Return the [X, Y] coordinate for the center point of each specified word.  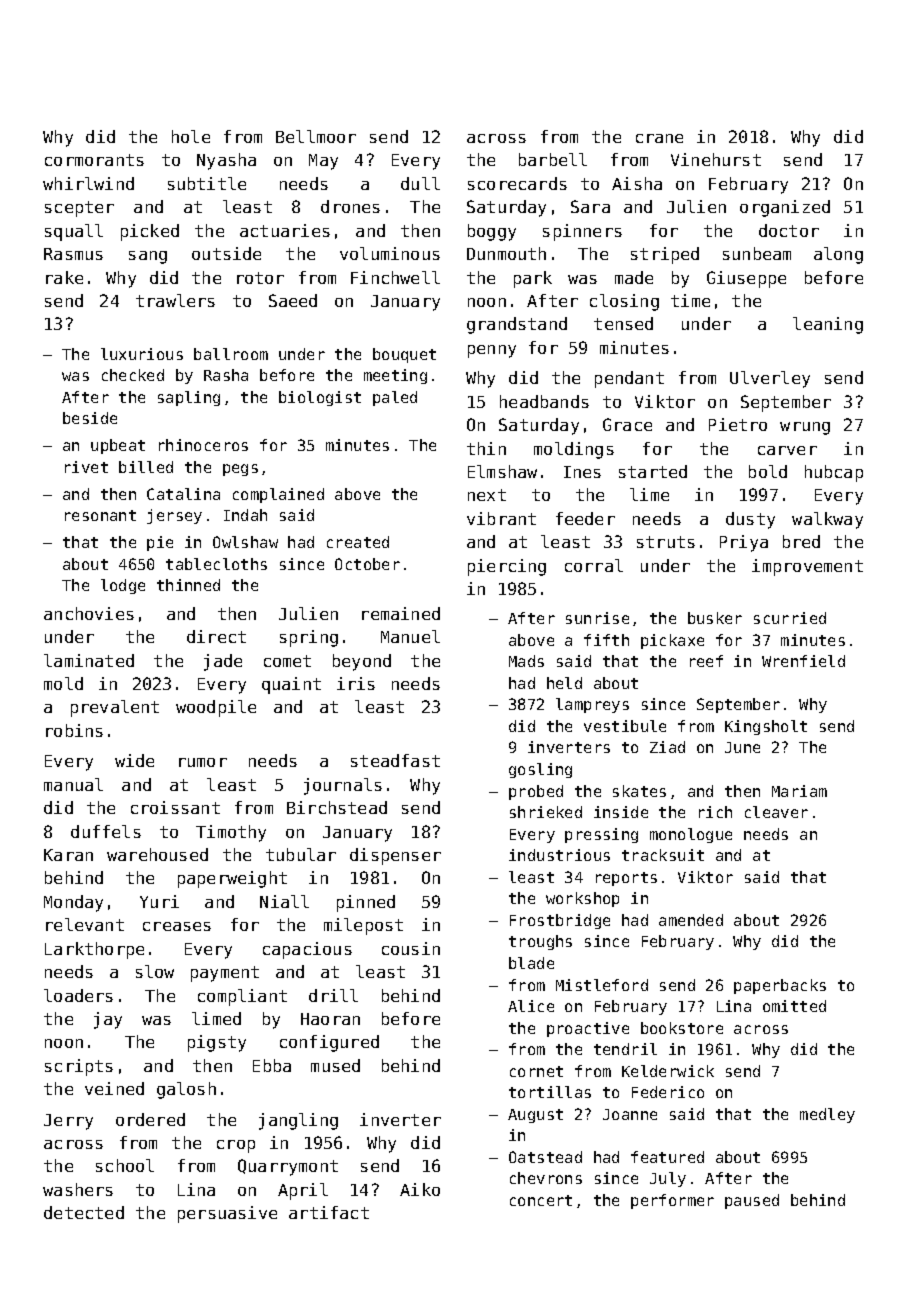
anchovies [89, 613]
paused [752, 1201]
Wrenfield [803, 661]
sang [148, 257]
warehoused [157, 854]
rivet [86, 467]
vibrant [501, 518]
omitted [794, 1006]
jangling [298, 1121]
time [690, 300]
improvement [807, 567]
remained [401, 613]
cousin [411, 948]
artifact [329, 1212]
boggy [492, 232]
